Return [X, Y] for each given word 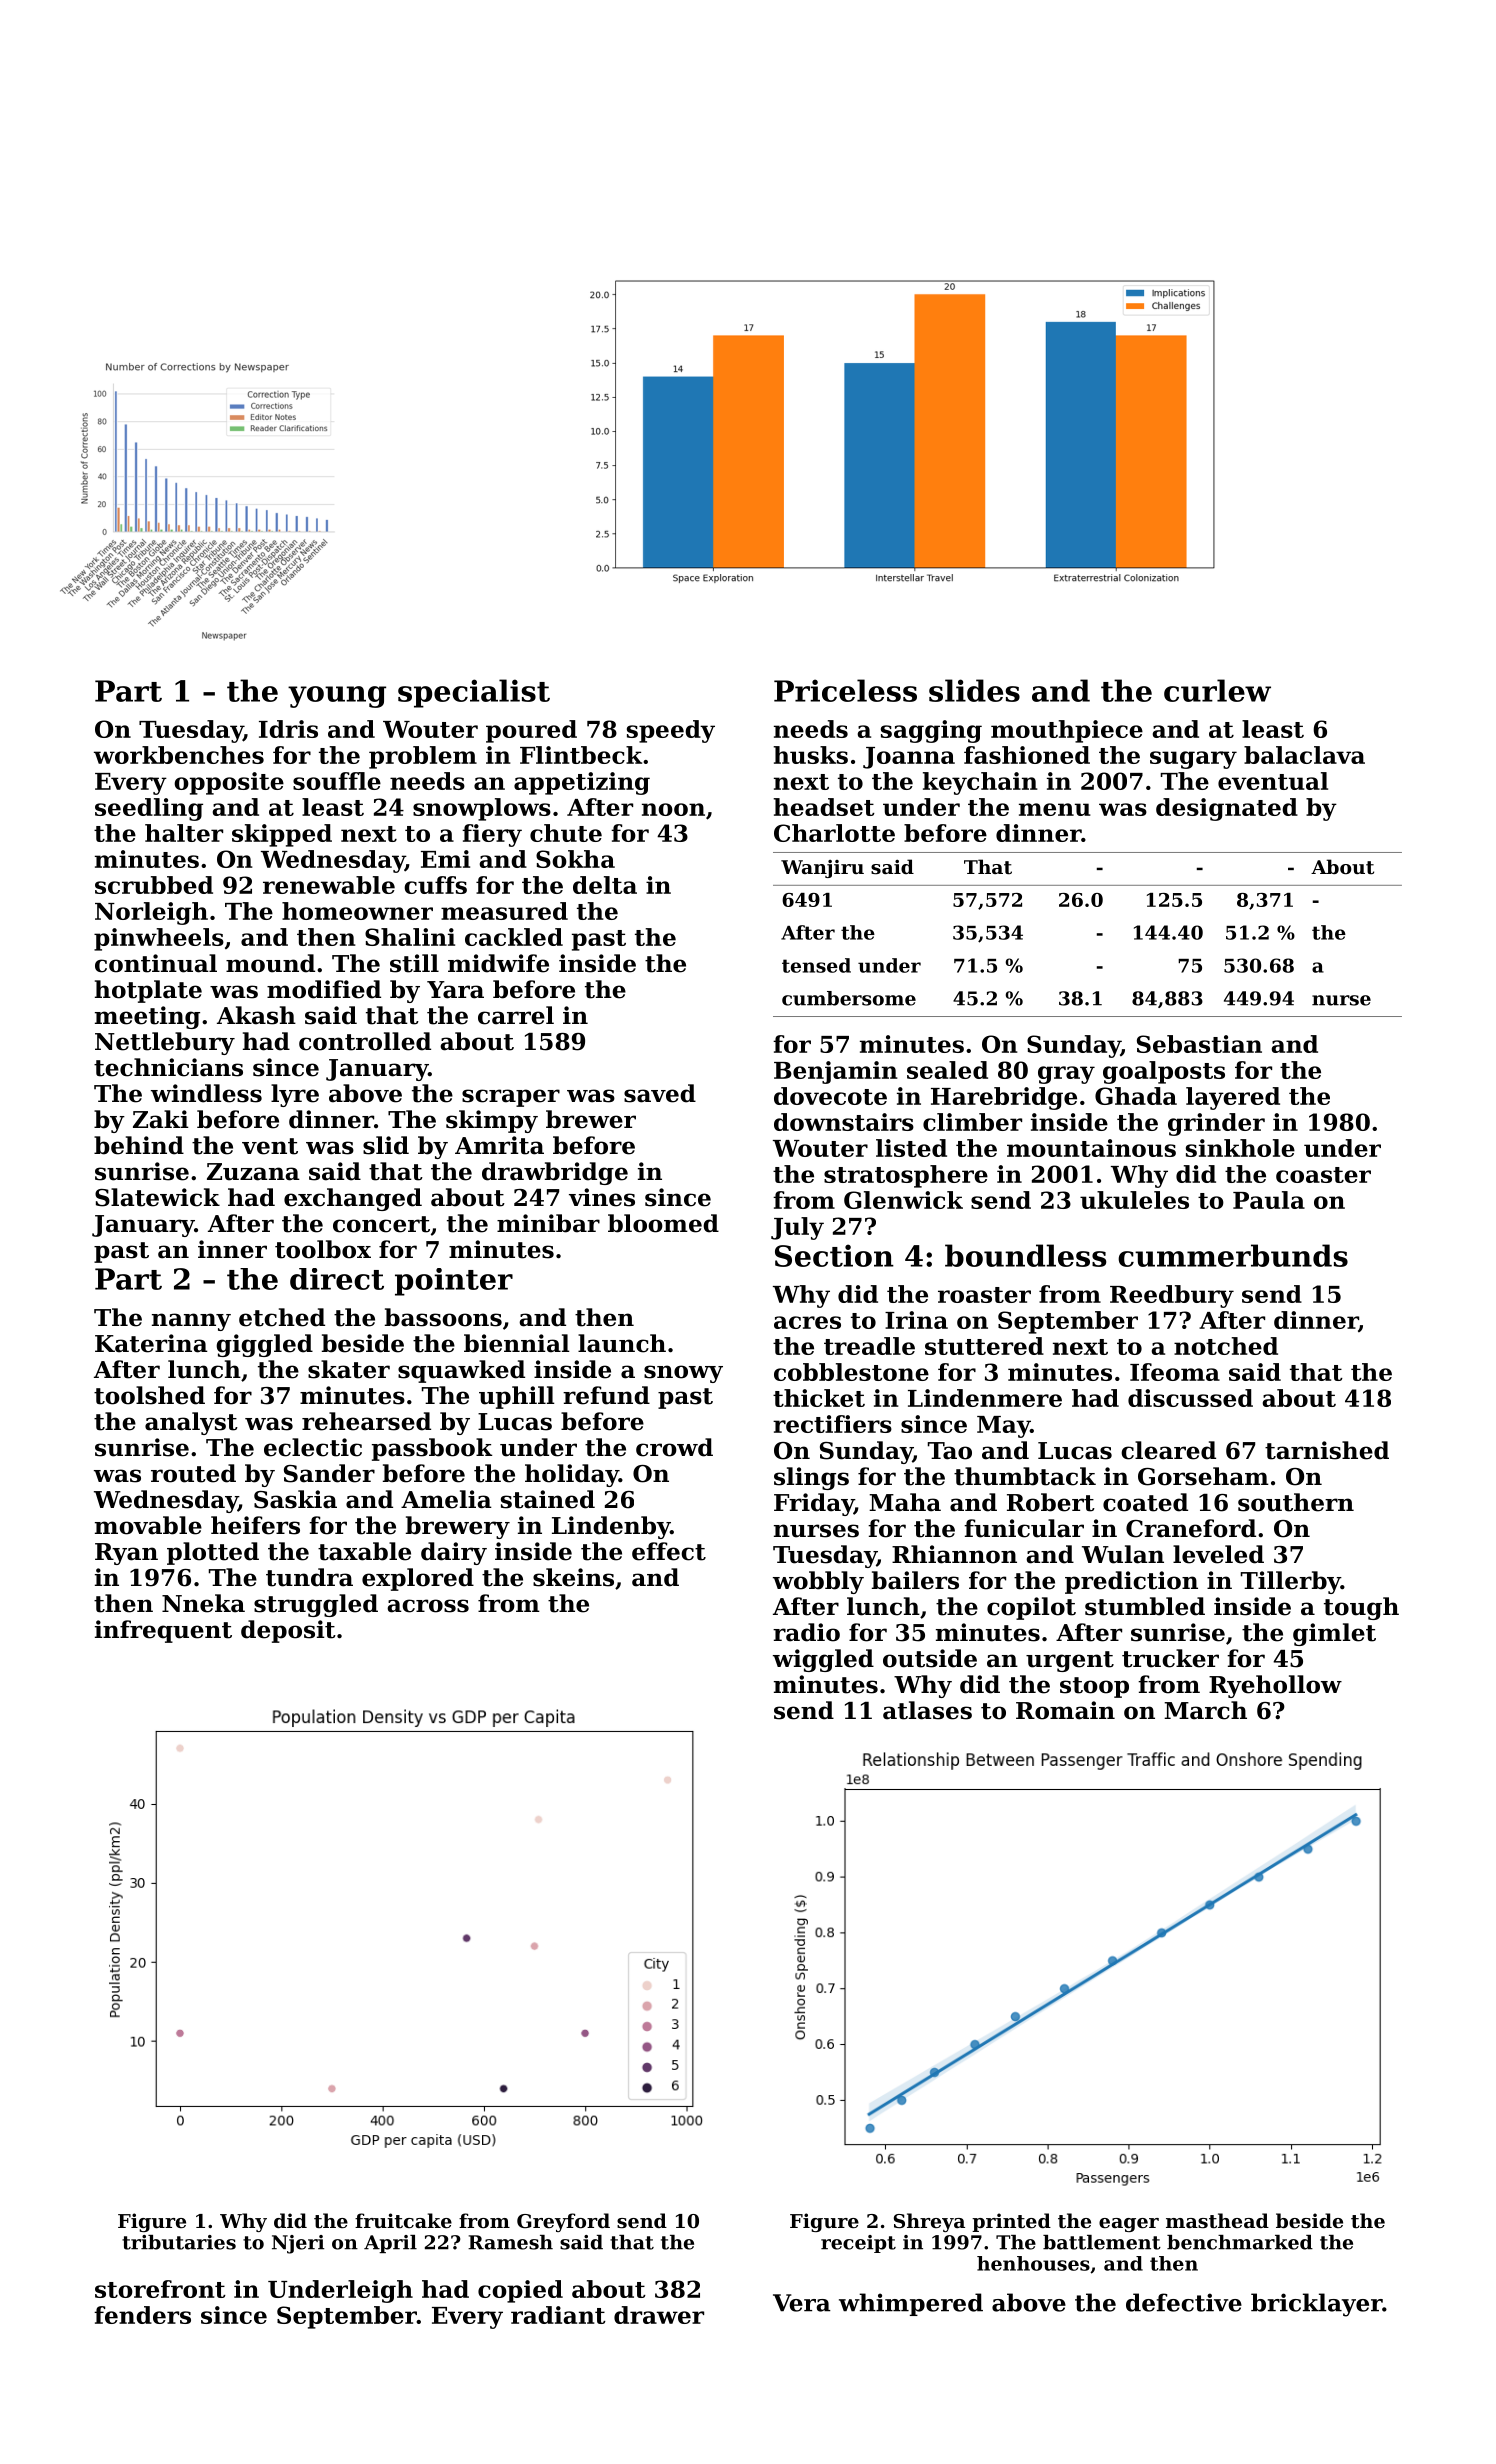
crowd [674, 1447]
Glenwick [903, 1200]
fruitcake [403, 2221]
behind [139, 1145]
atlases [927, 1710]
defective [1184, 2302]
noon [673, 809]
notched [1226, 1346]
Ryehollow [1275, 1686]
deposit [288, 1631]
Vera [802, 2303]
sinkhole [1240, 1148]
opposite [229, 783]
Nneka [203, 1603]
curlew [1217, 690]
